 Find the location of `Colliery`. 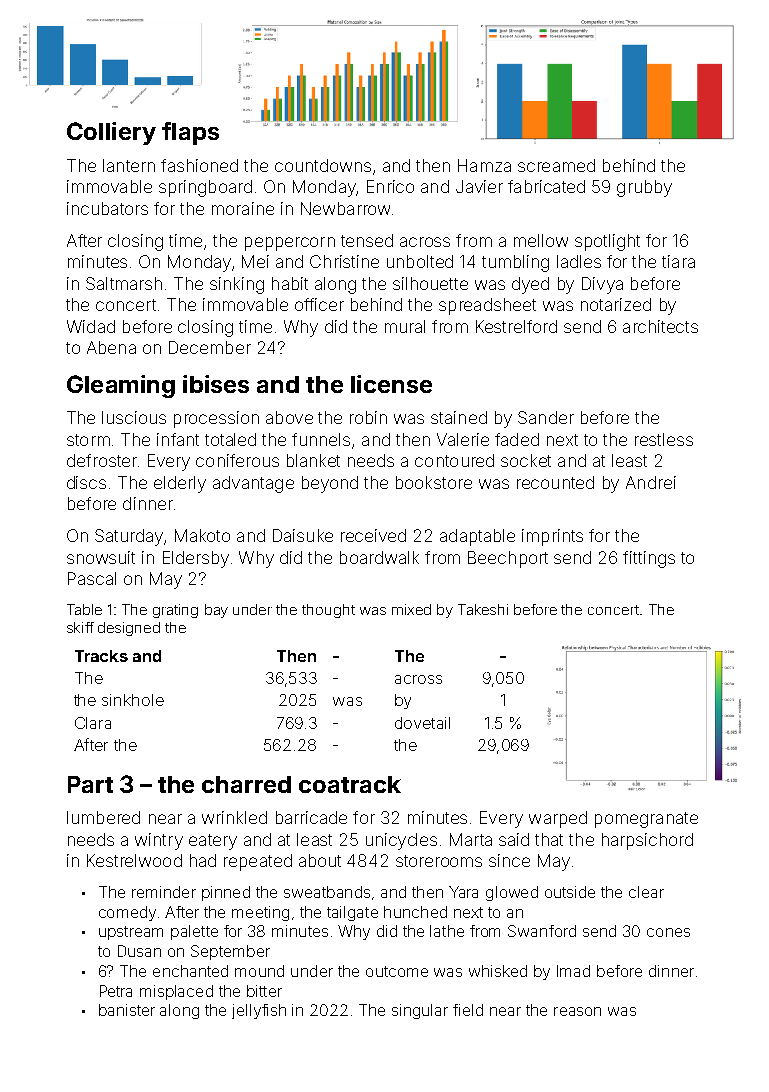

Colliery is located at coordinates (111, 133).
